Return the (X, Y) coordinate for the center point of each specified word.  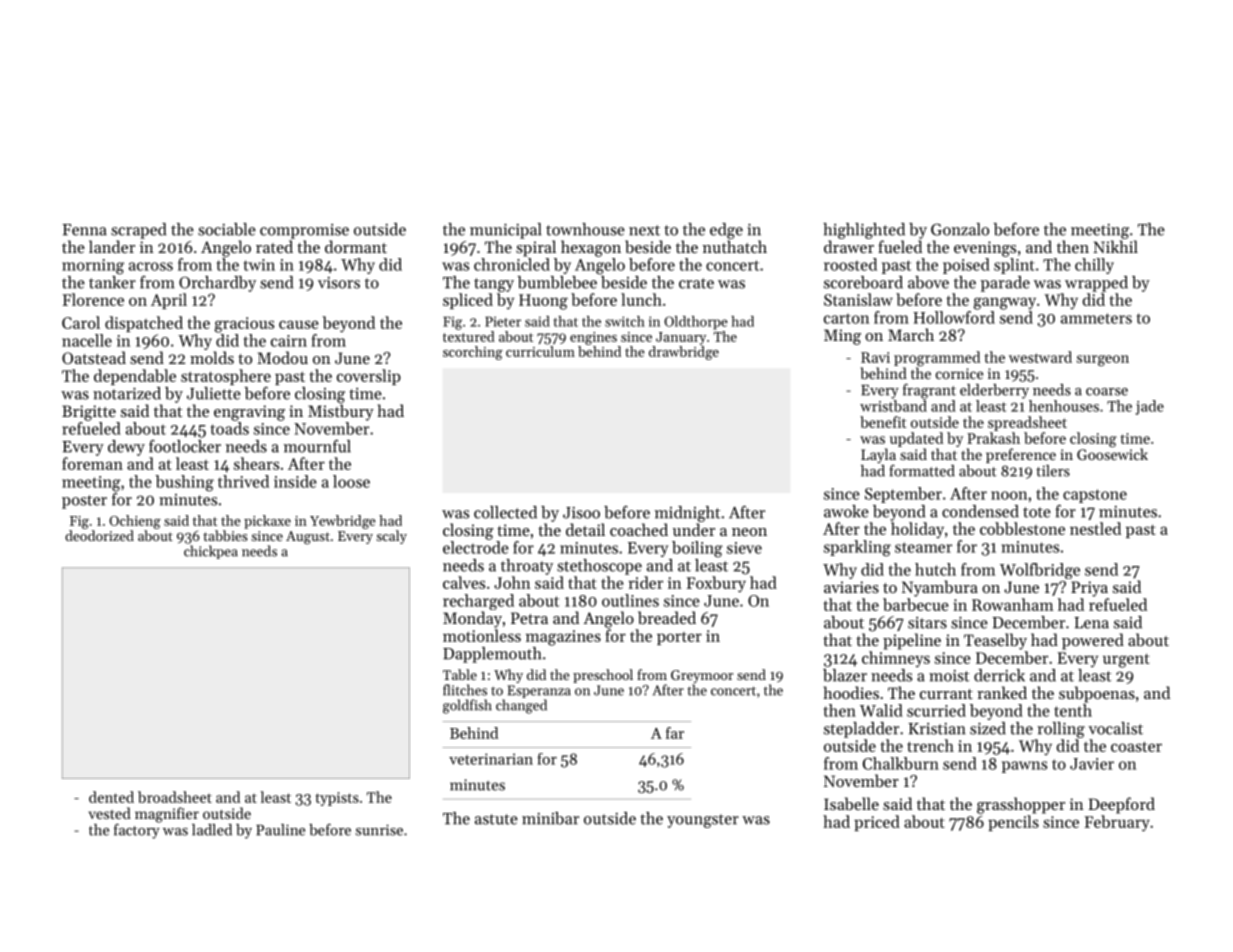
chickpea (211, 552)
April (169, 301)
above (928, 282)
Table (460, 674)
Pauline (280, 830)
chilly (1094, 266)
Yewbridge (343, 522)
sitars (927, 623)
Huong (543, 302)
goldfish (467, 706)
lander (112, 246)
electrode (476, 547)
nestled (1095, 528)
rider (645, 582)
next (644, 230)
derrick (999, 675)
